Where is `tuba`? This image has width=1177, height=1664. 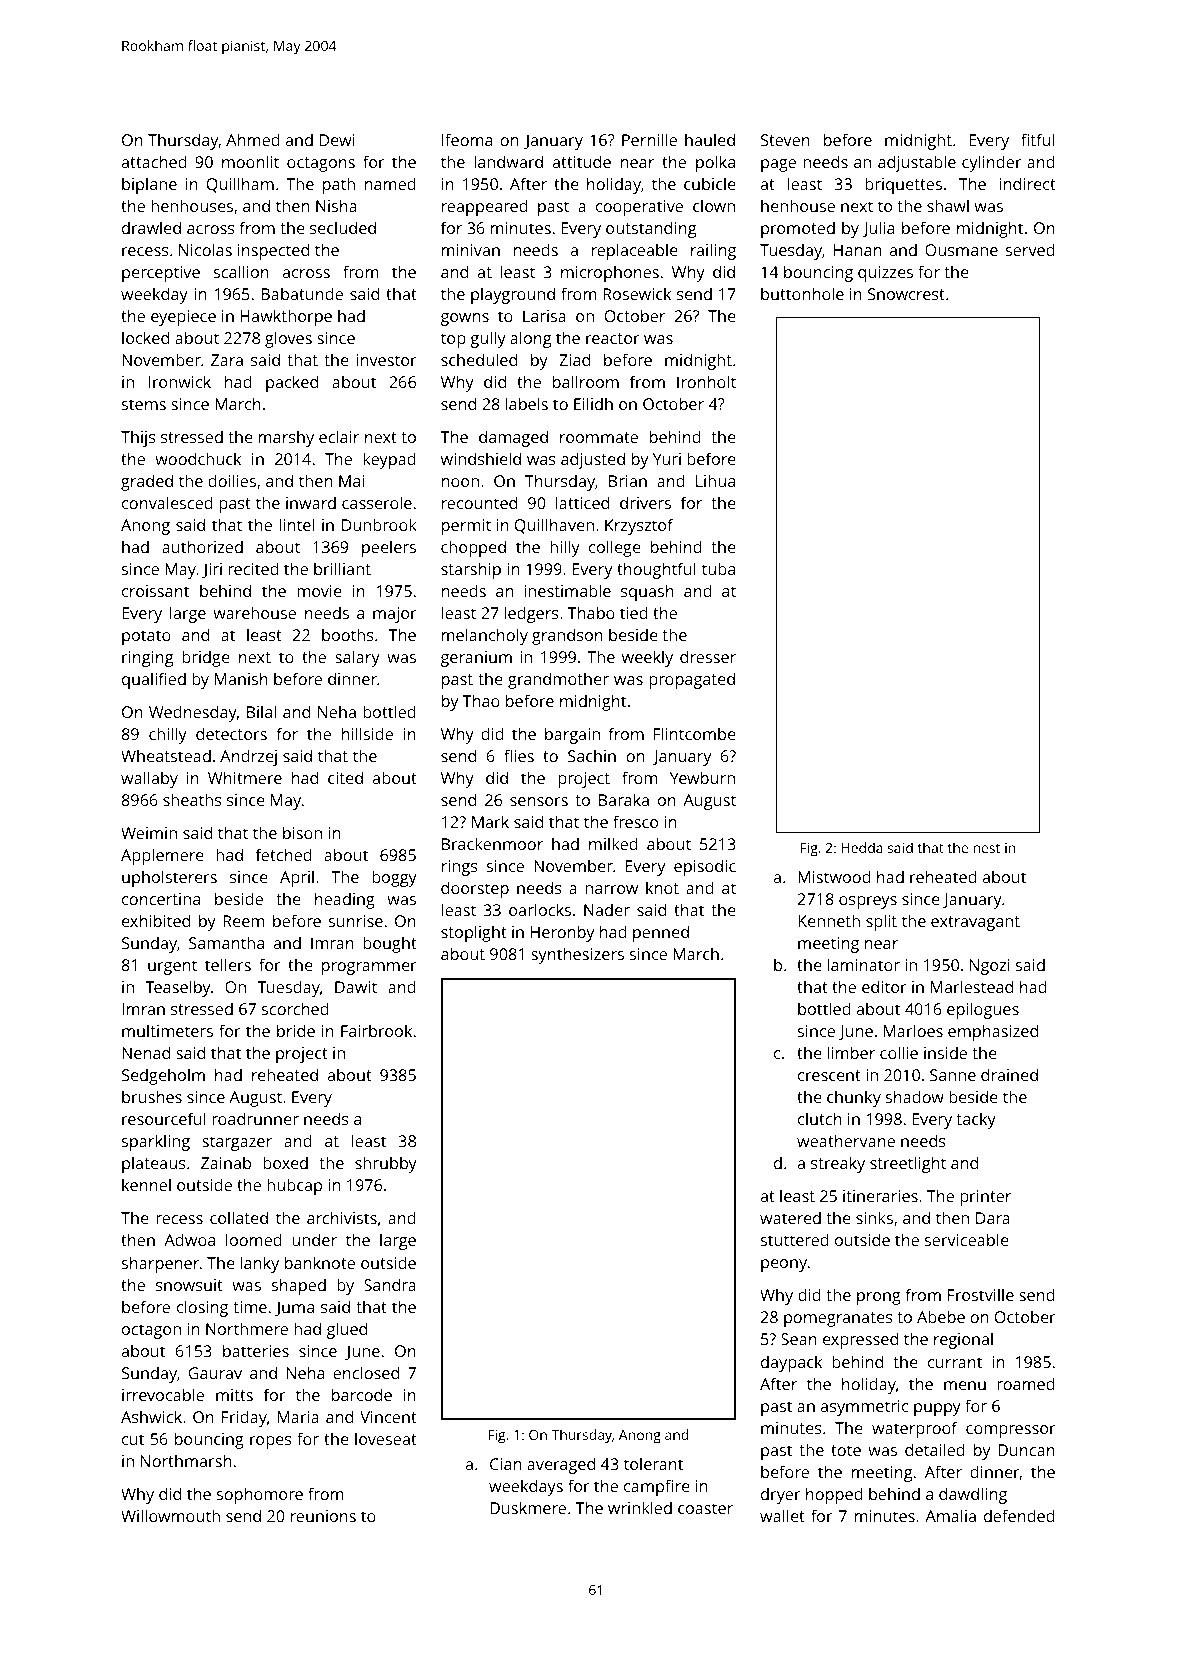
tuba is located at coordinates (718, 568).
